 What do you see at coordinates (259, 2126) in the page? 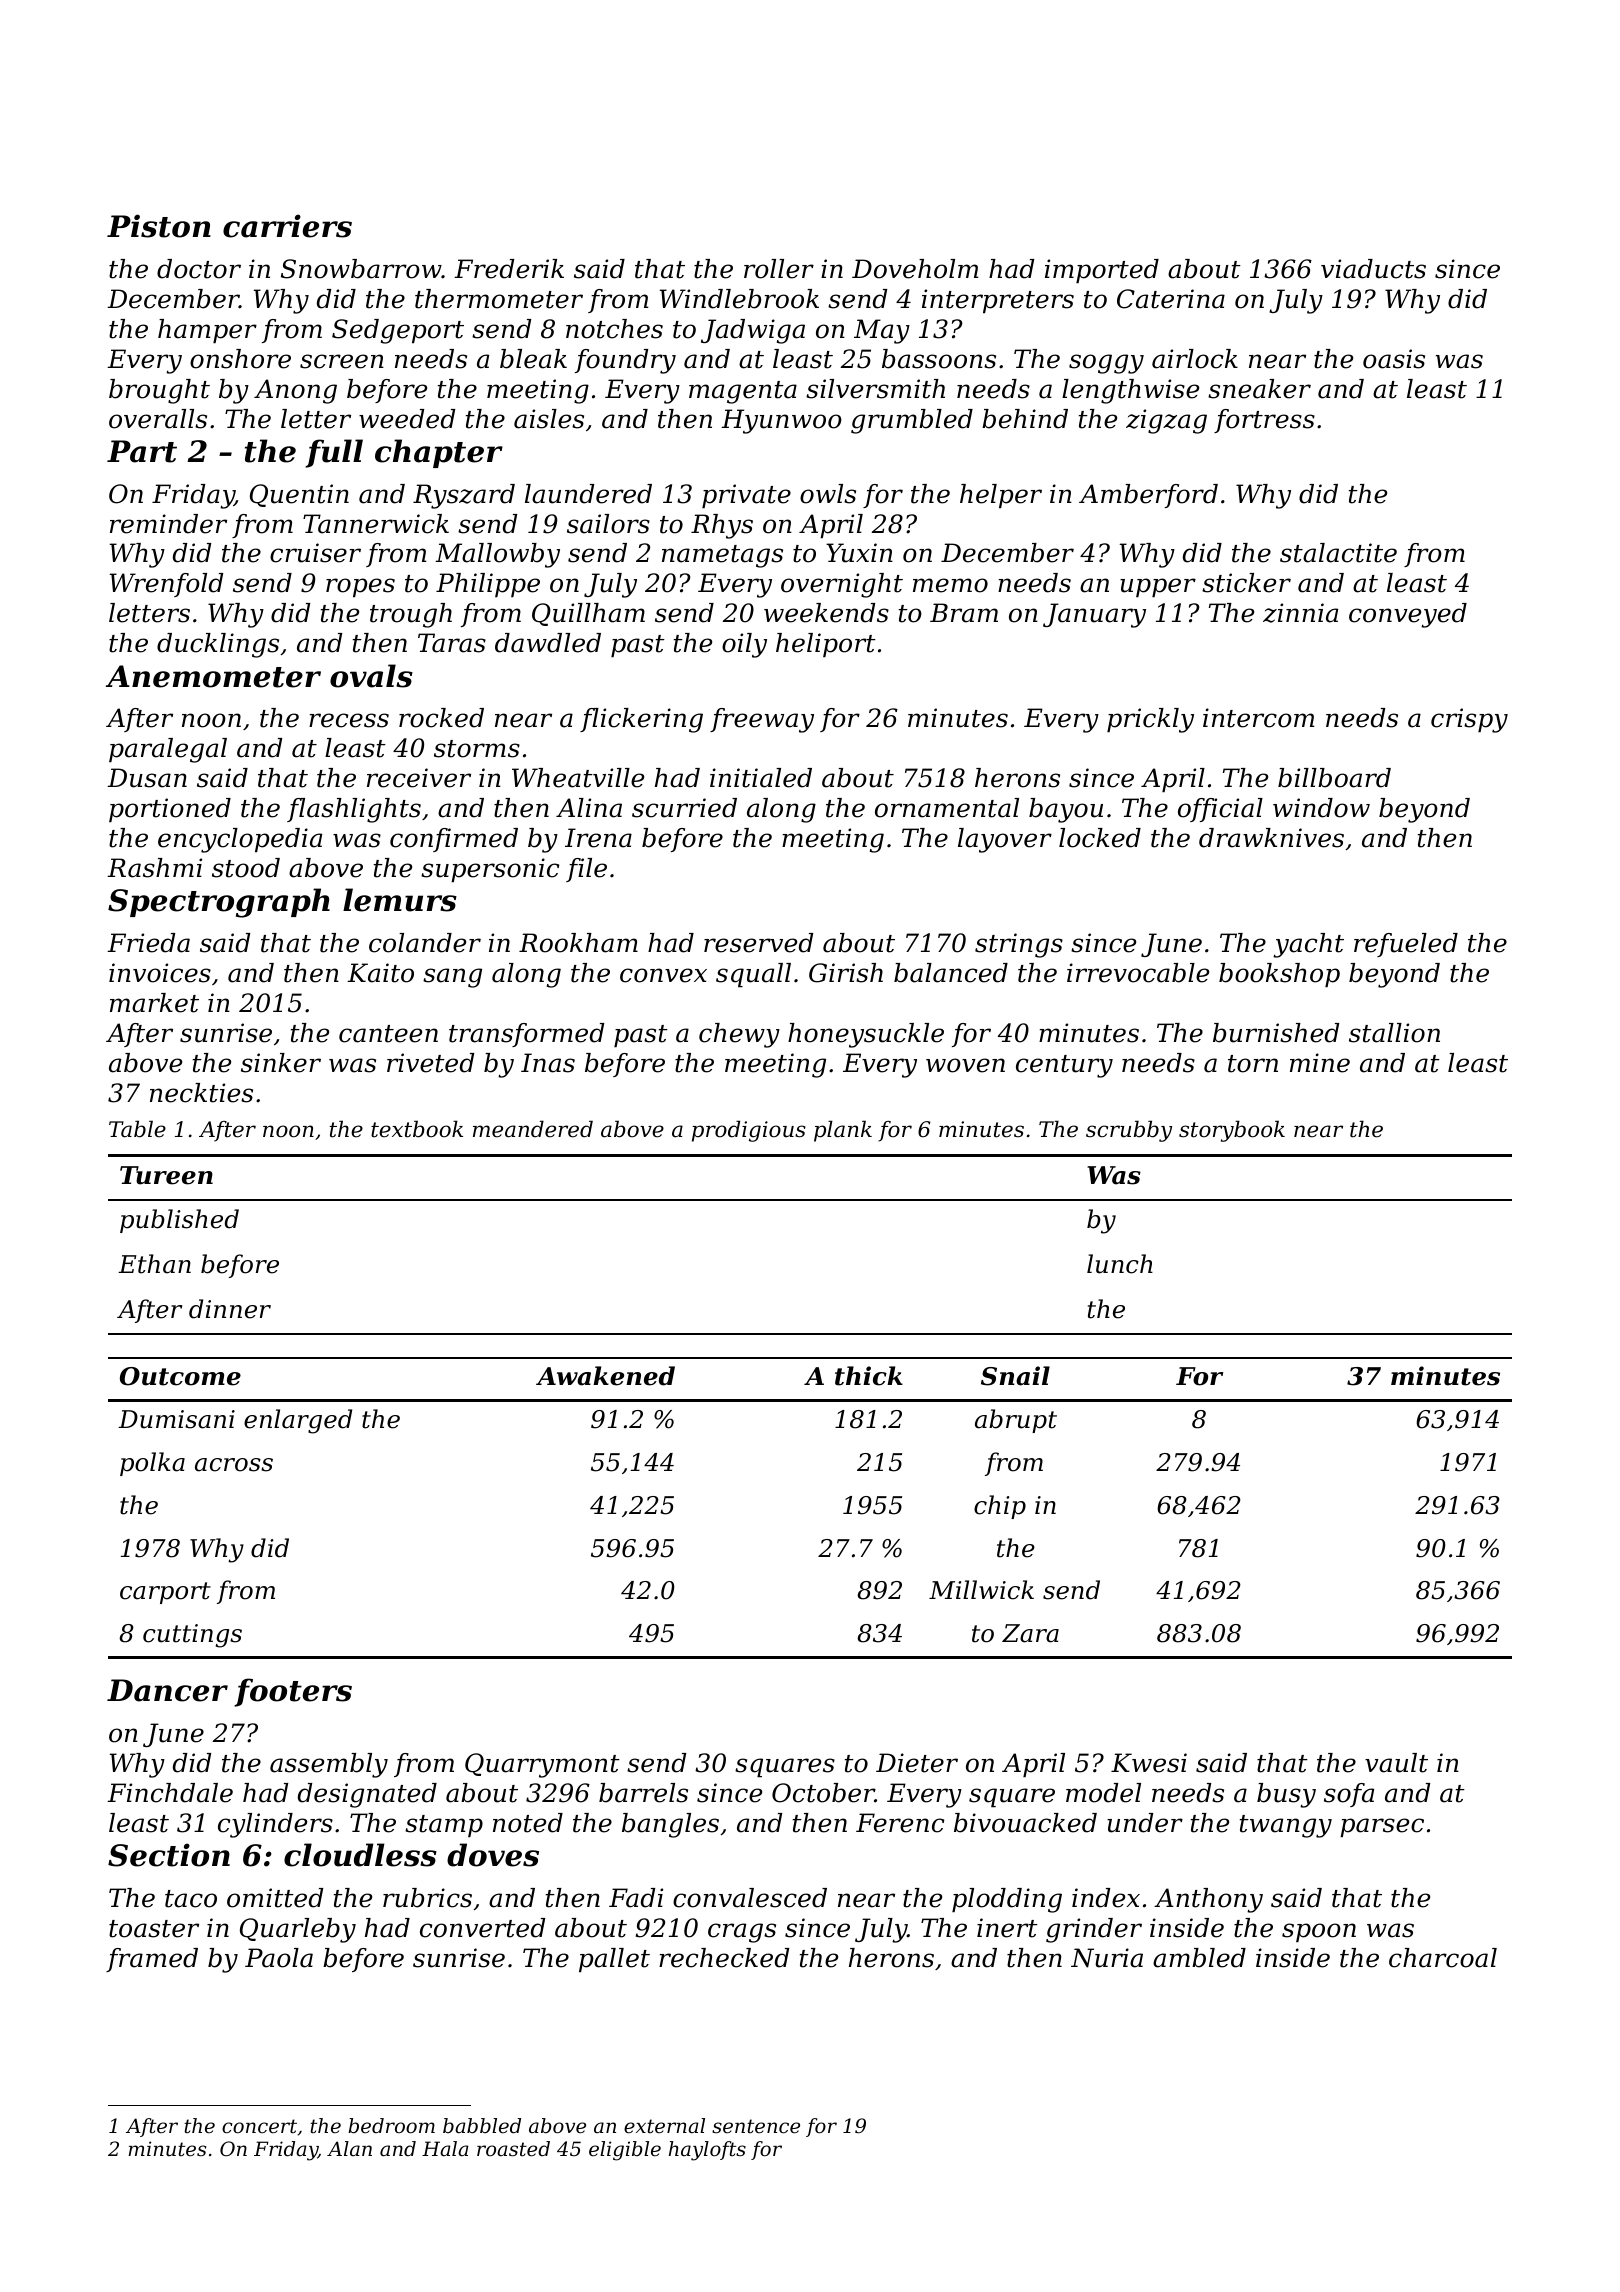
I see `concert` at bounding box center [259, 2126].
